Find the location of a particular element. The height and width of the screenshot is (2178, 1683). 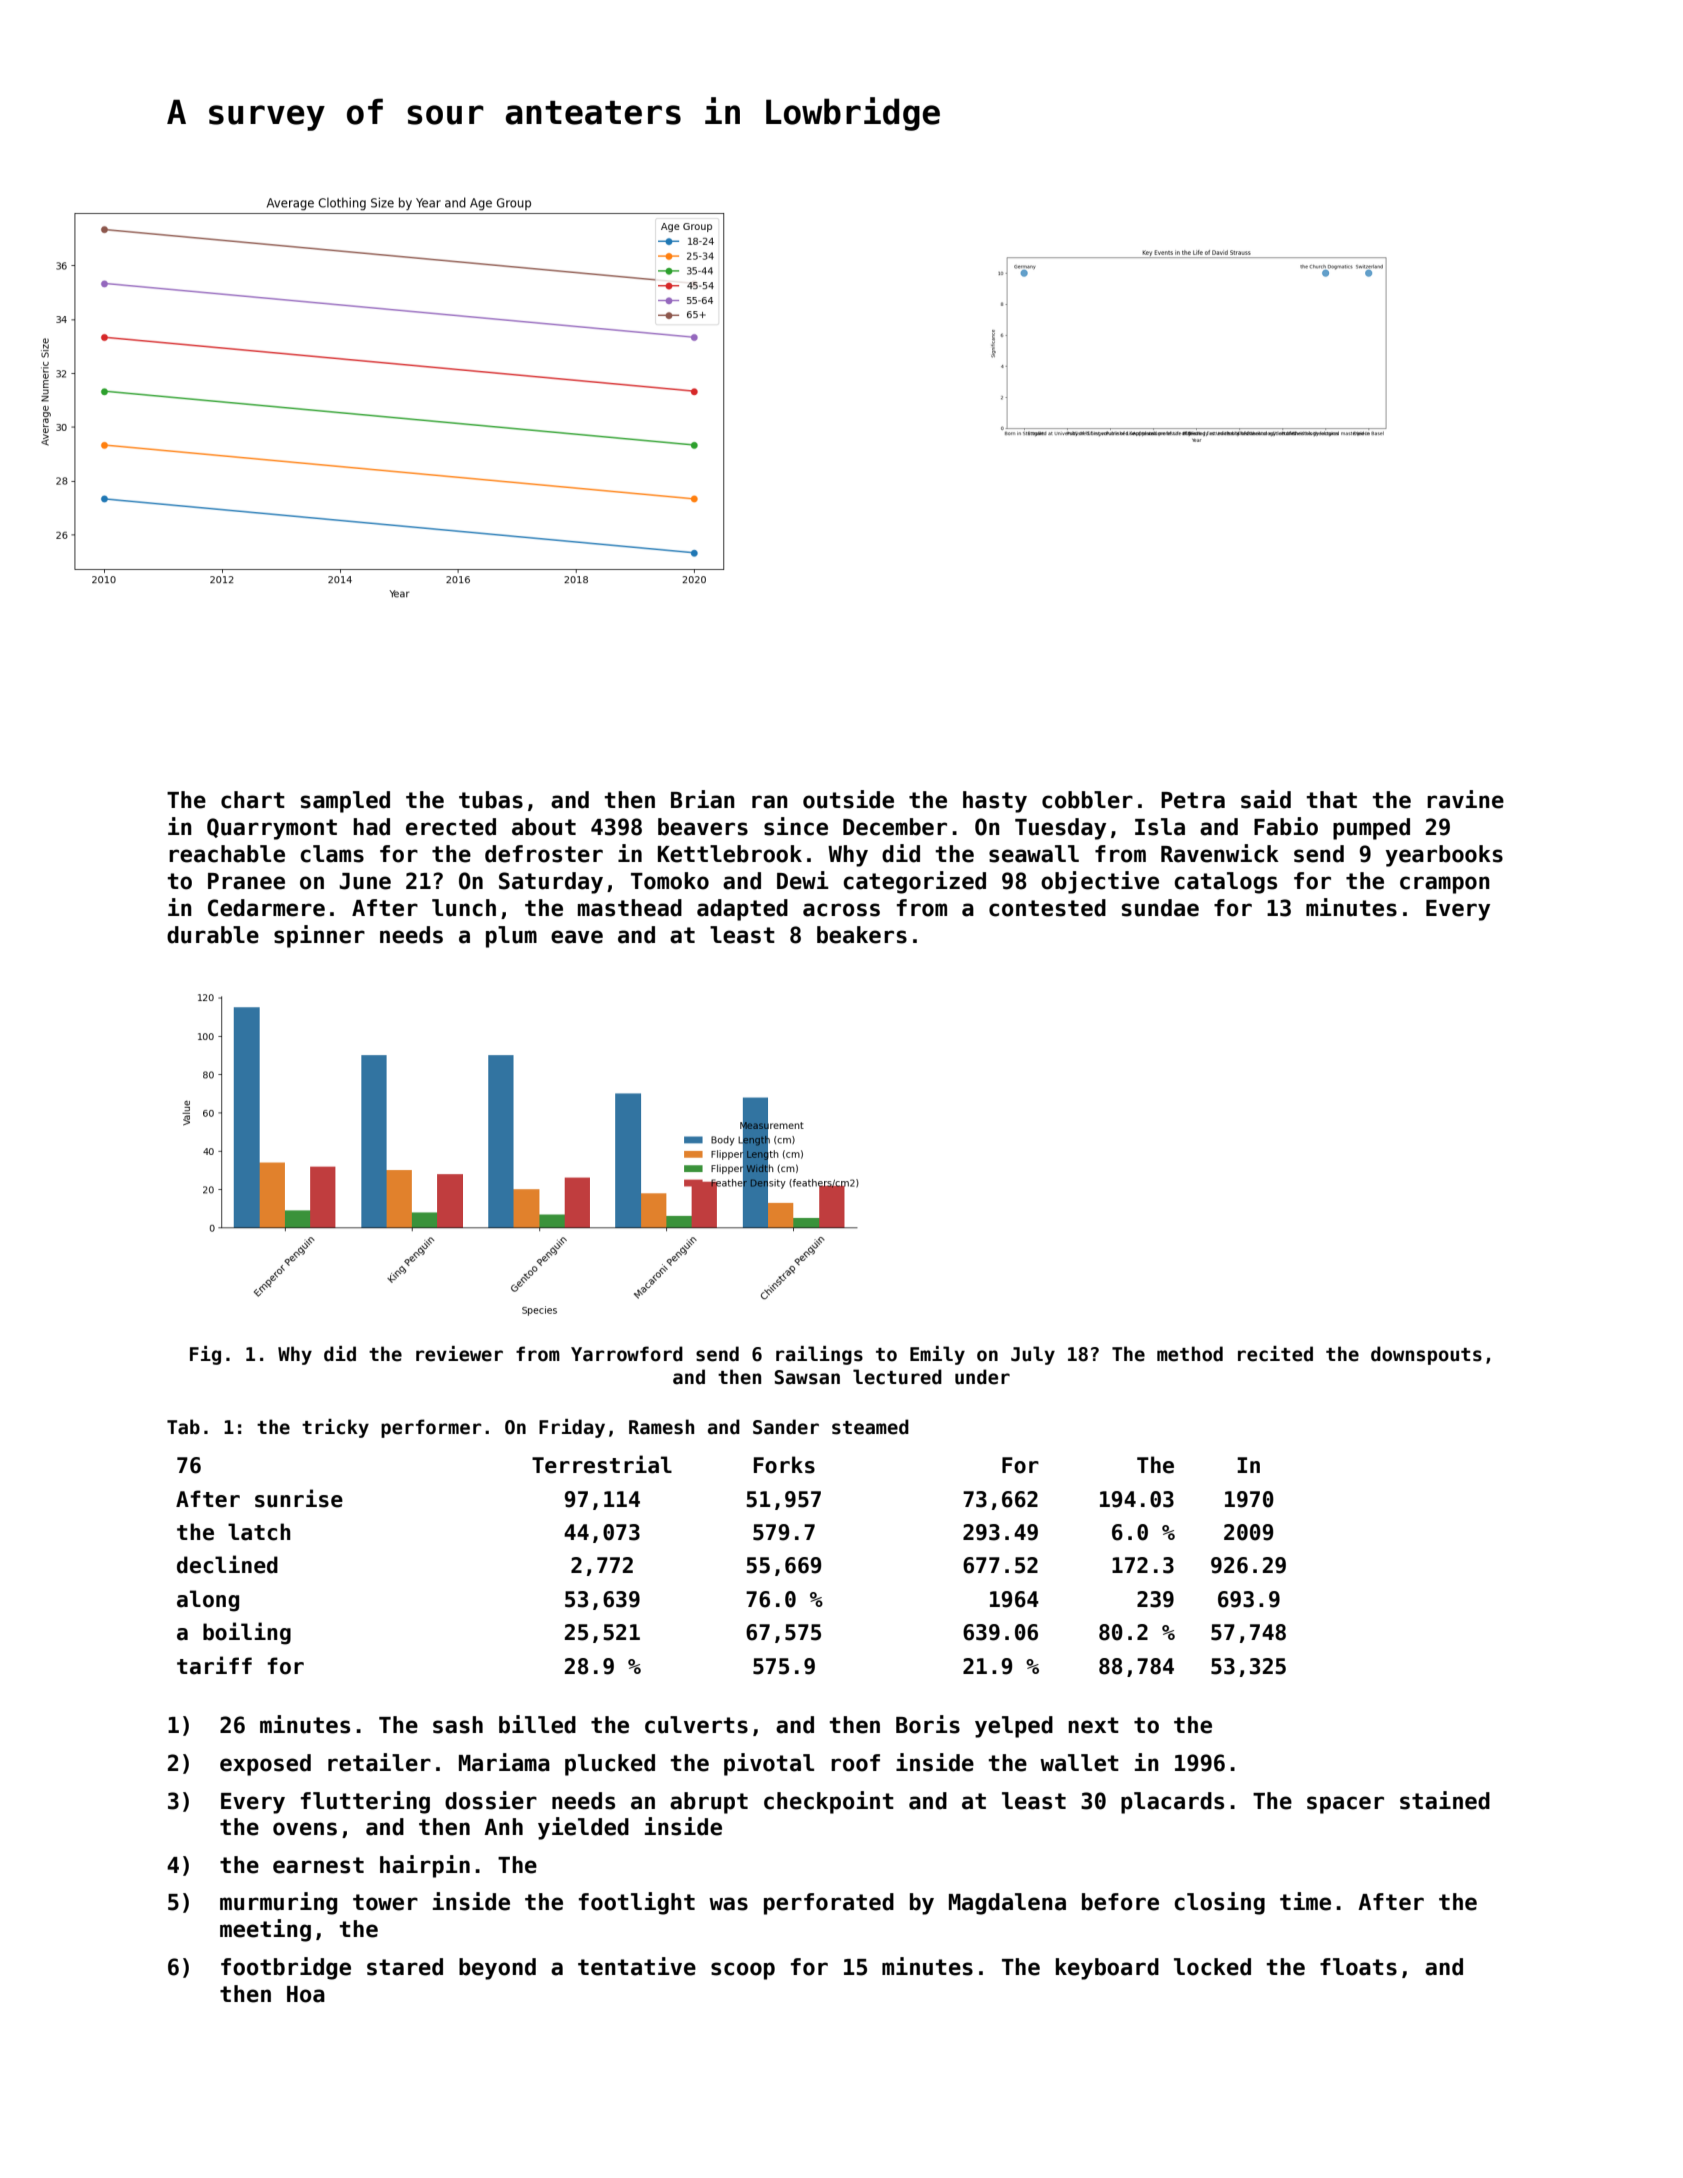

railings is located at coordinates (819, 1355).
